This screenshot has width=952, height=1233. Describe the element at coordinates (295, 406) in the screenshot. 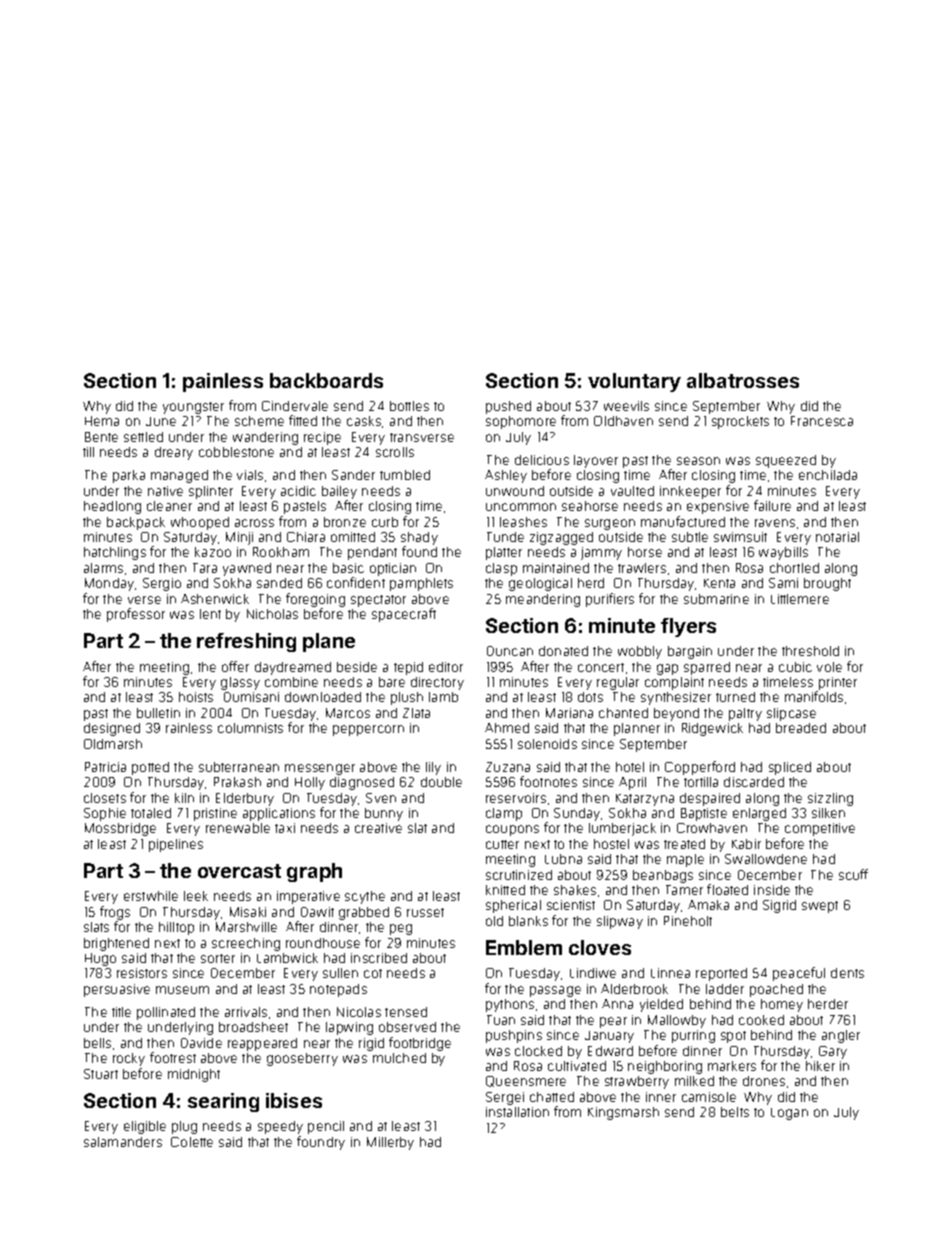

I see `Cindervale` at that location.
